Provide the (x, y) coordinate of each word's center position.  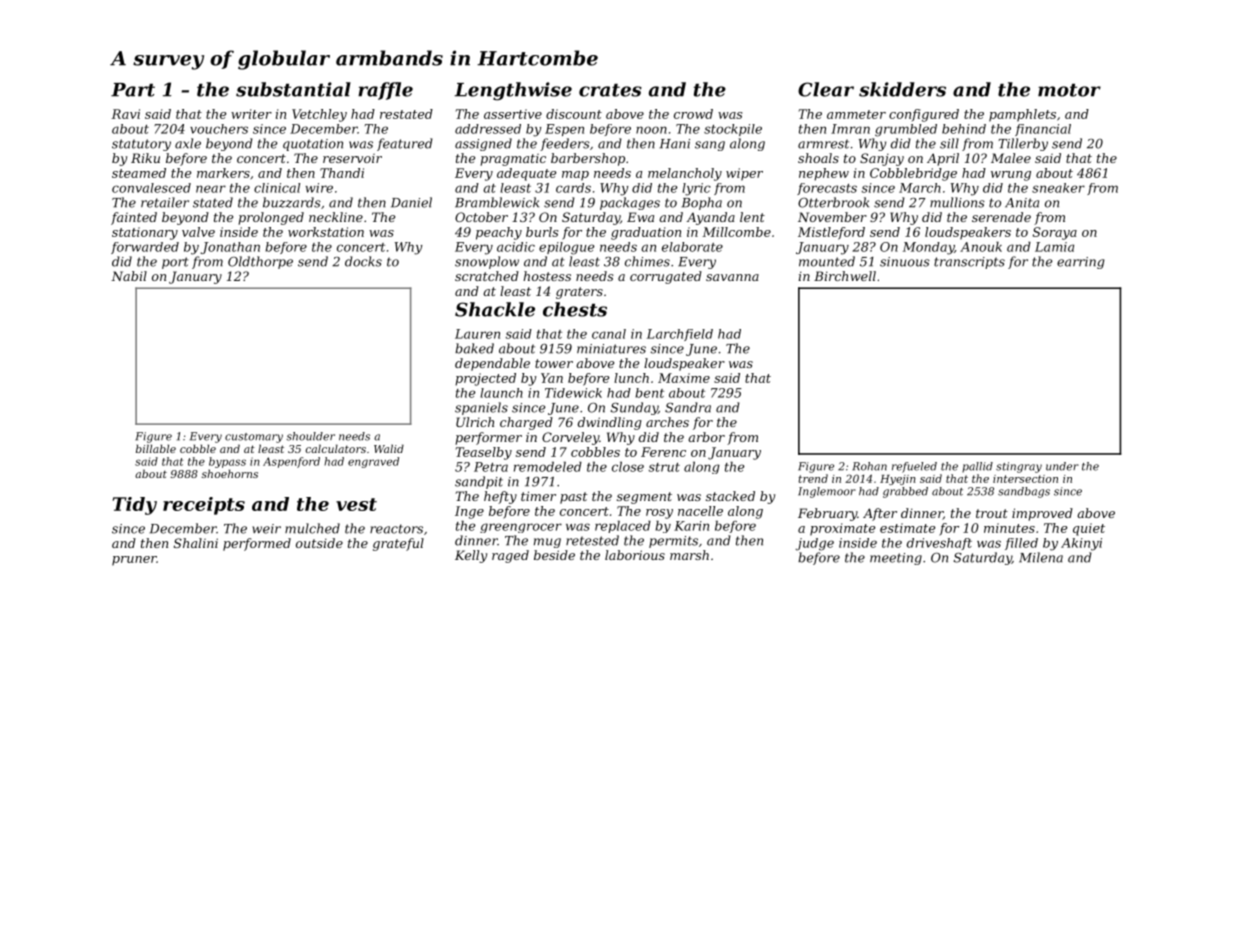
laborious (635, 555)
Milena (1041, 557)
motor (1069, 90)
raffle (385, 91)
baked (474, 348)
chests (575, 309)
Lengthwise (513, 91)
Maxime (684, 378)
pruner (134, 561)
